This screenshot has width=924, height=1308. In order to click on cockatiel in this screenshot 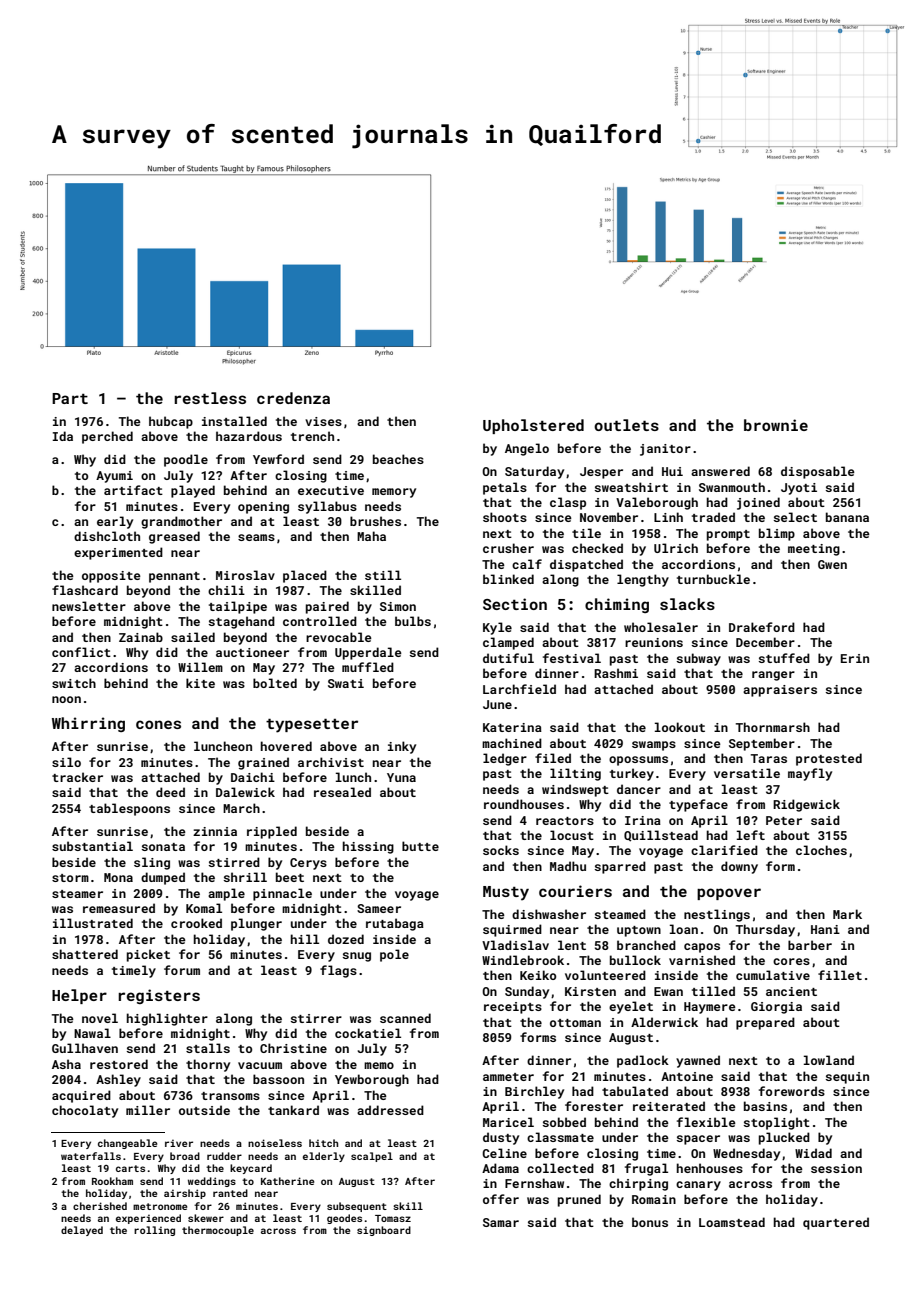, I will do `click(368, 1033)`.
